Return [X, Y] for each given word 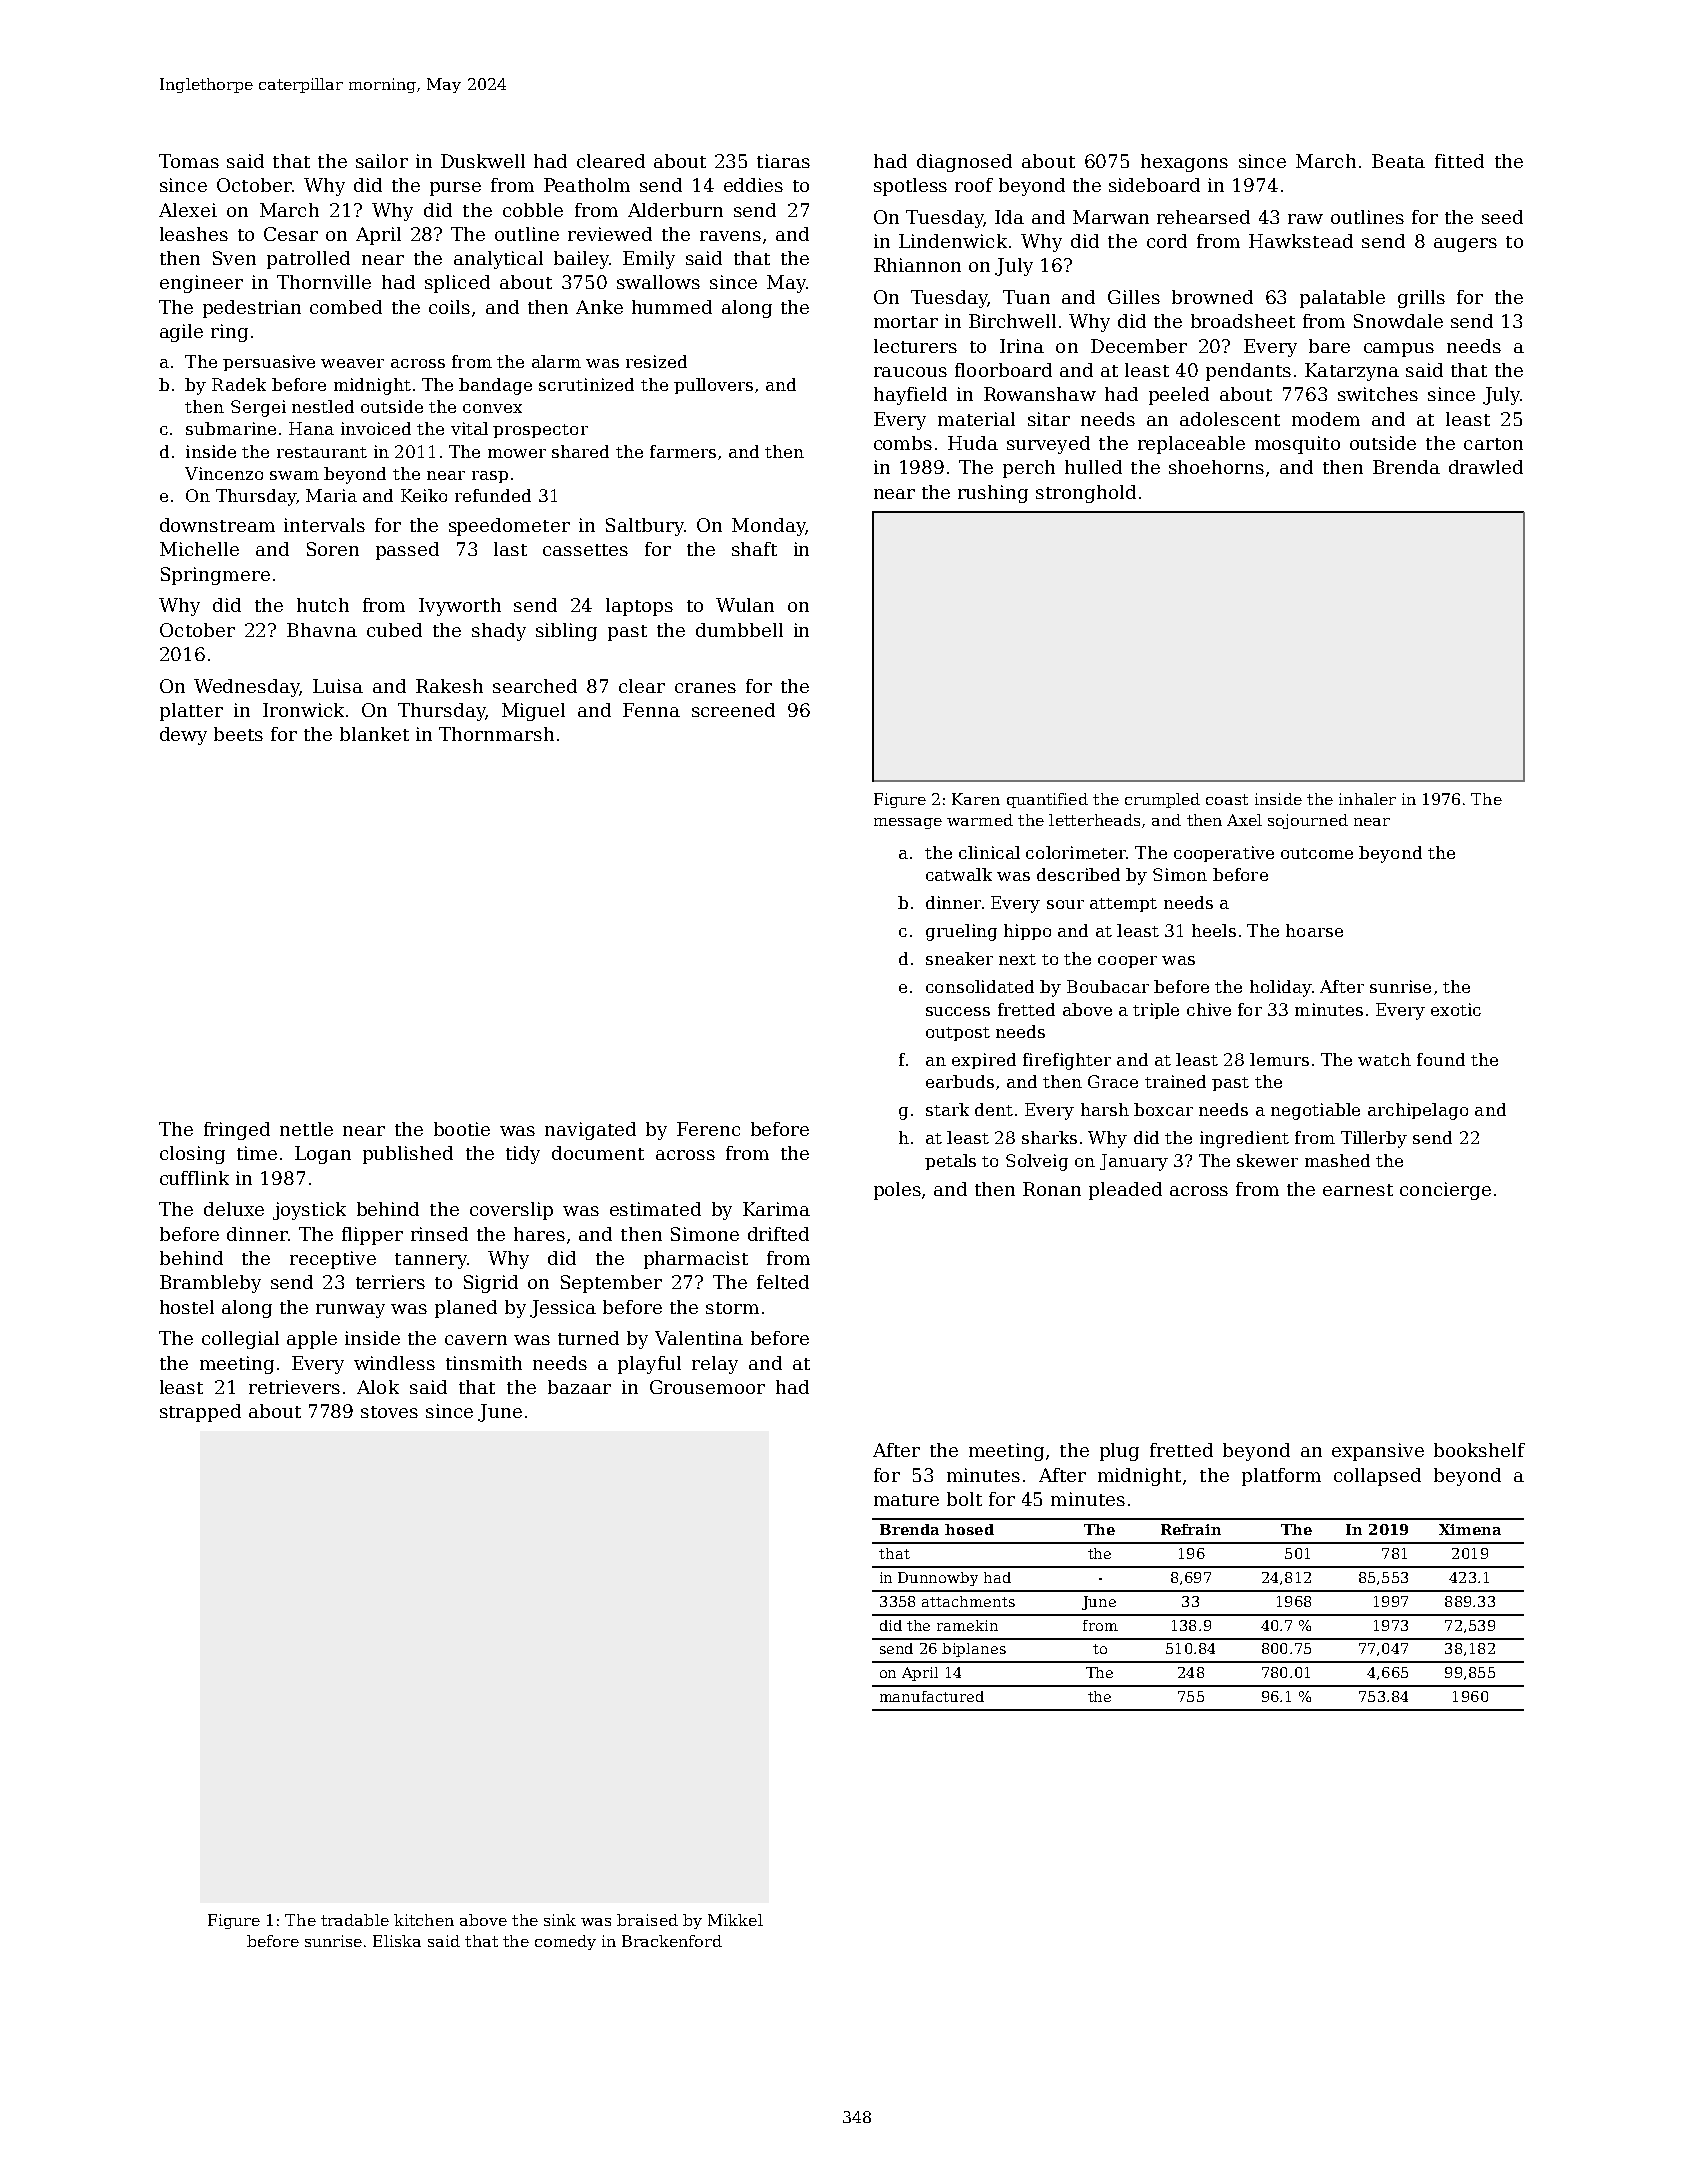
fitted [1459, 161]
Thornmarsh [496, 734]
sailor [382, 161]
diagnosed [964, 163]
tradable [355, 1920]
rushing [993, 494]
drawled [1486, 467]
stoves [389, 1412]
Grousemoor [707, 1387]
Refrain [1191, 1529]
